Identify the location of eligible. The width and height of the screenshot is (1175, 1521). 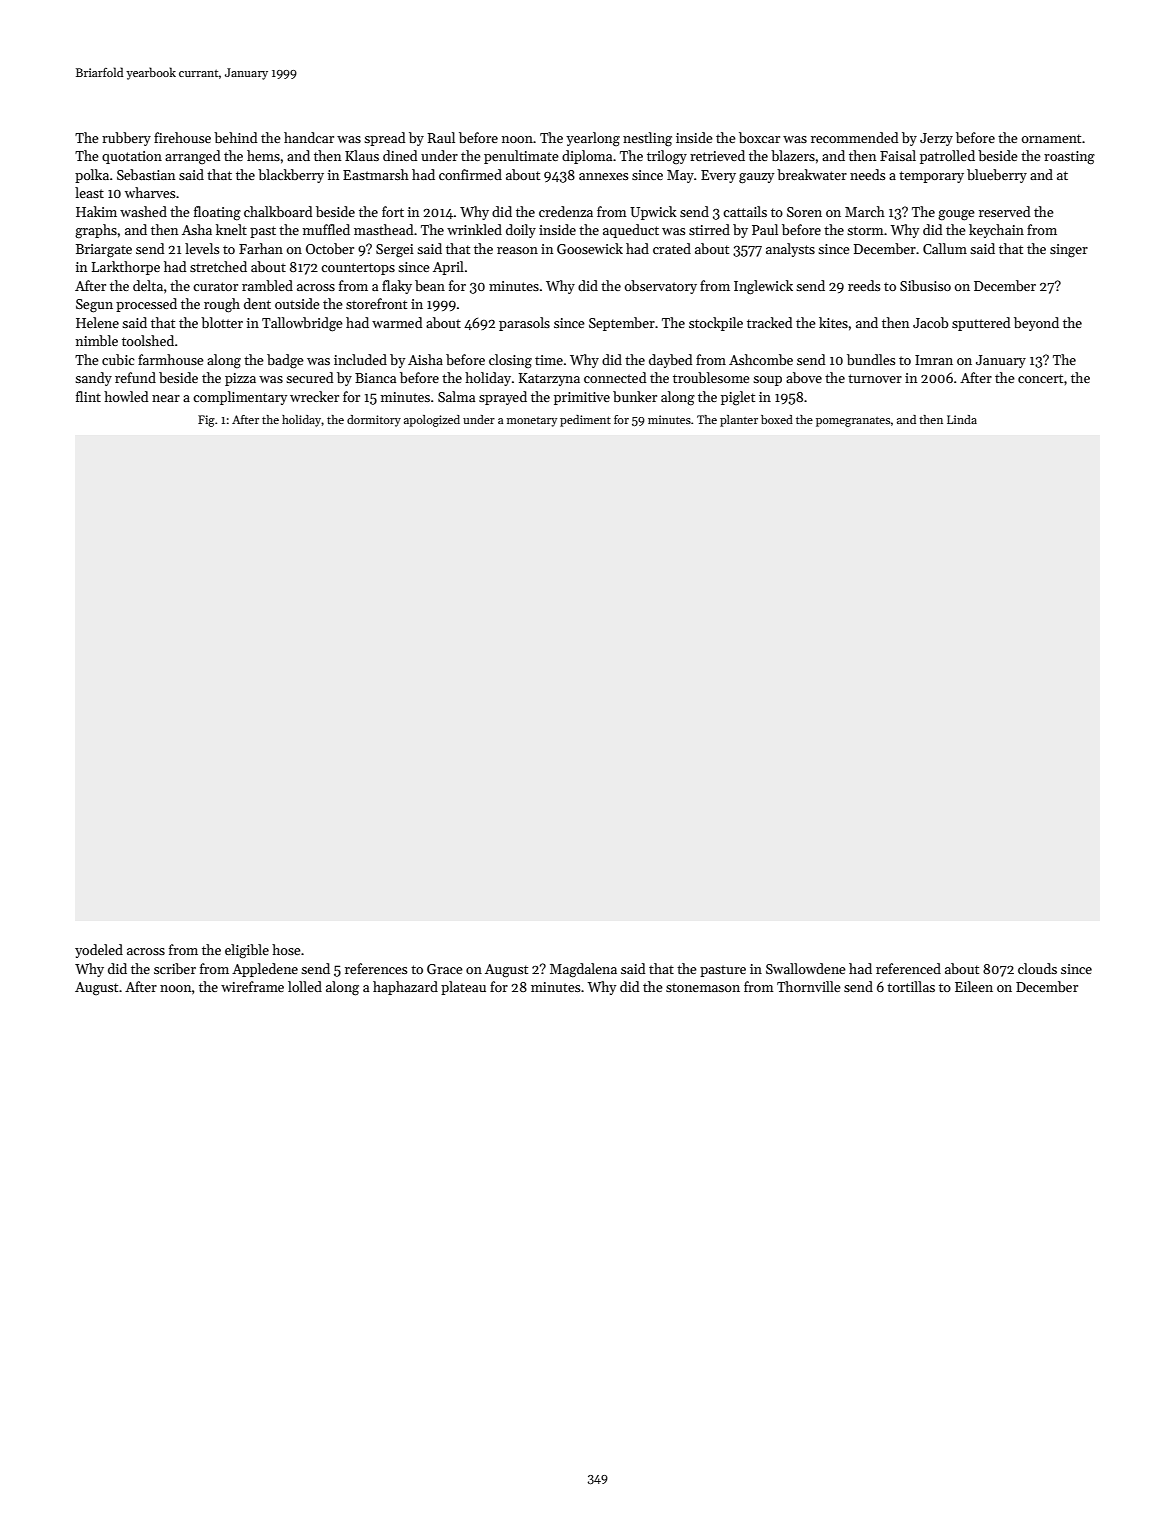
(247, 951).
